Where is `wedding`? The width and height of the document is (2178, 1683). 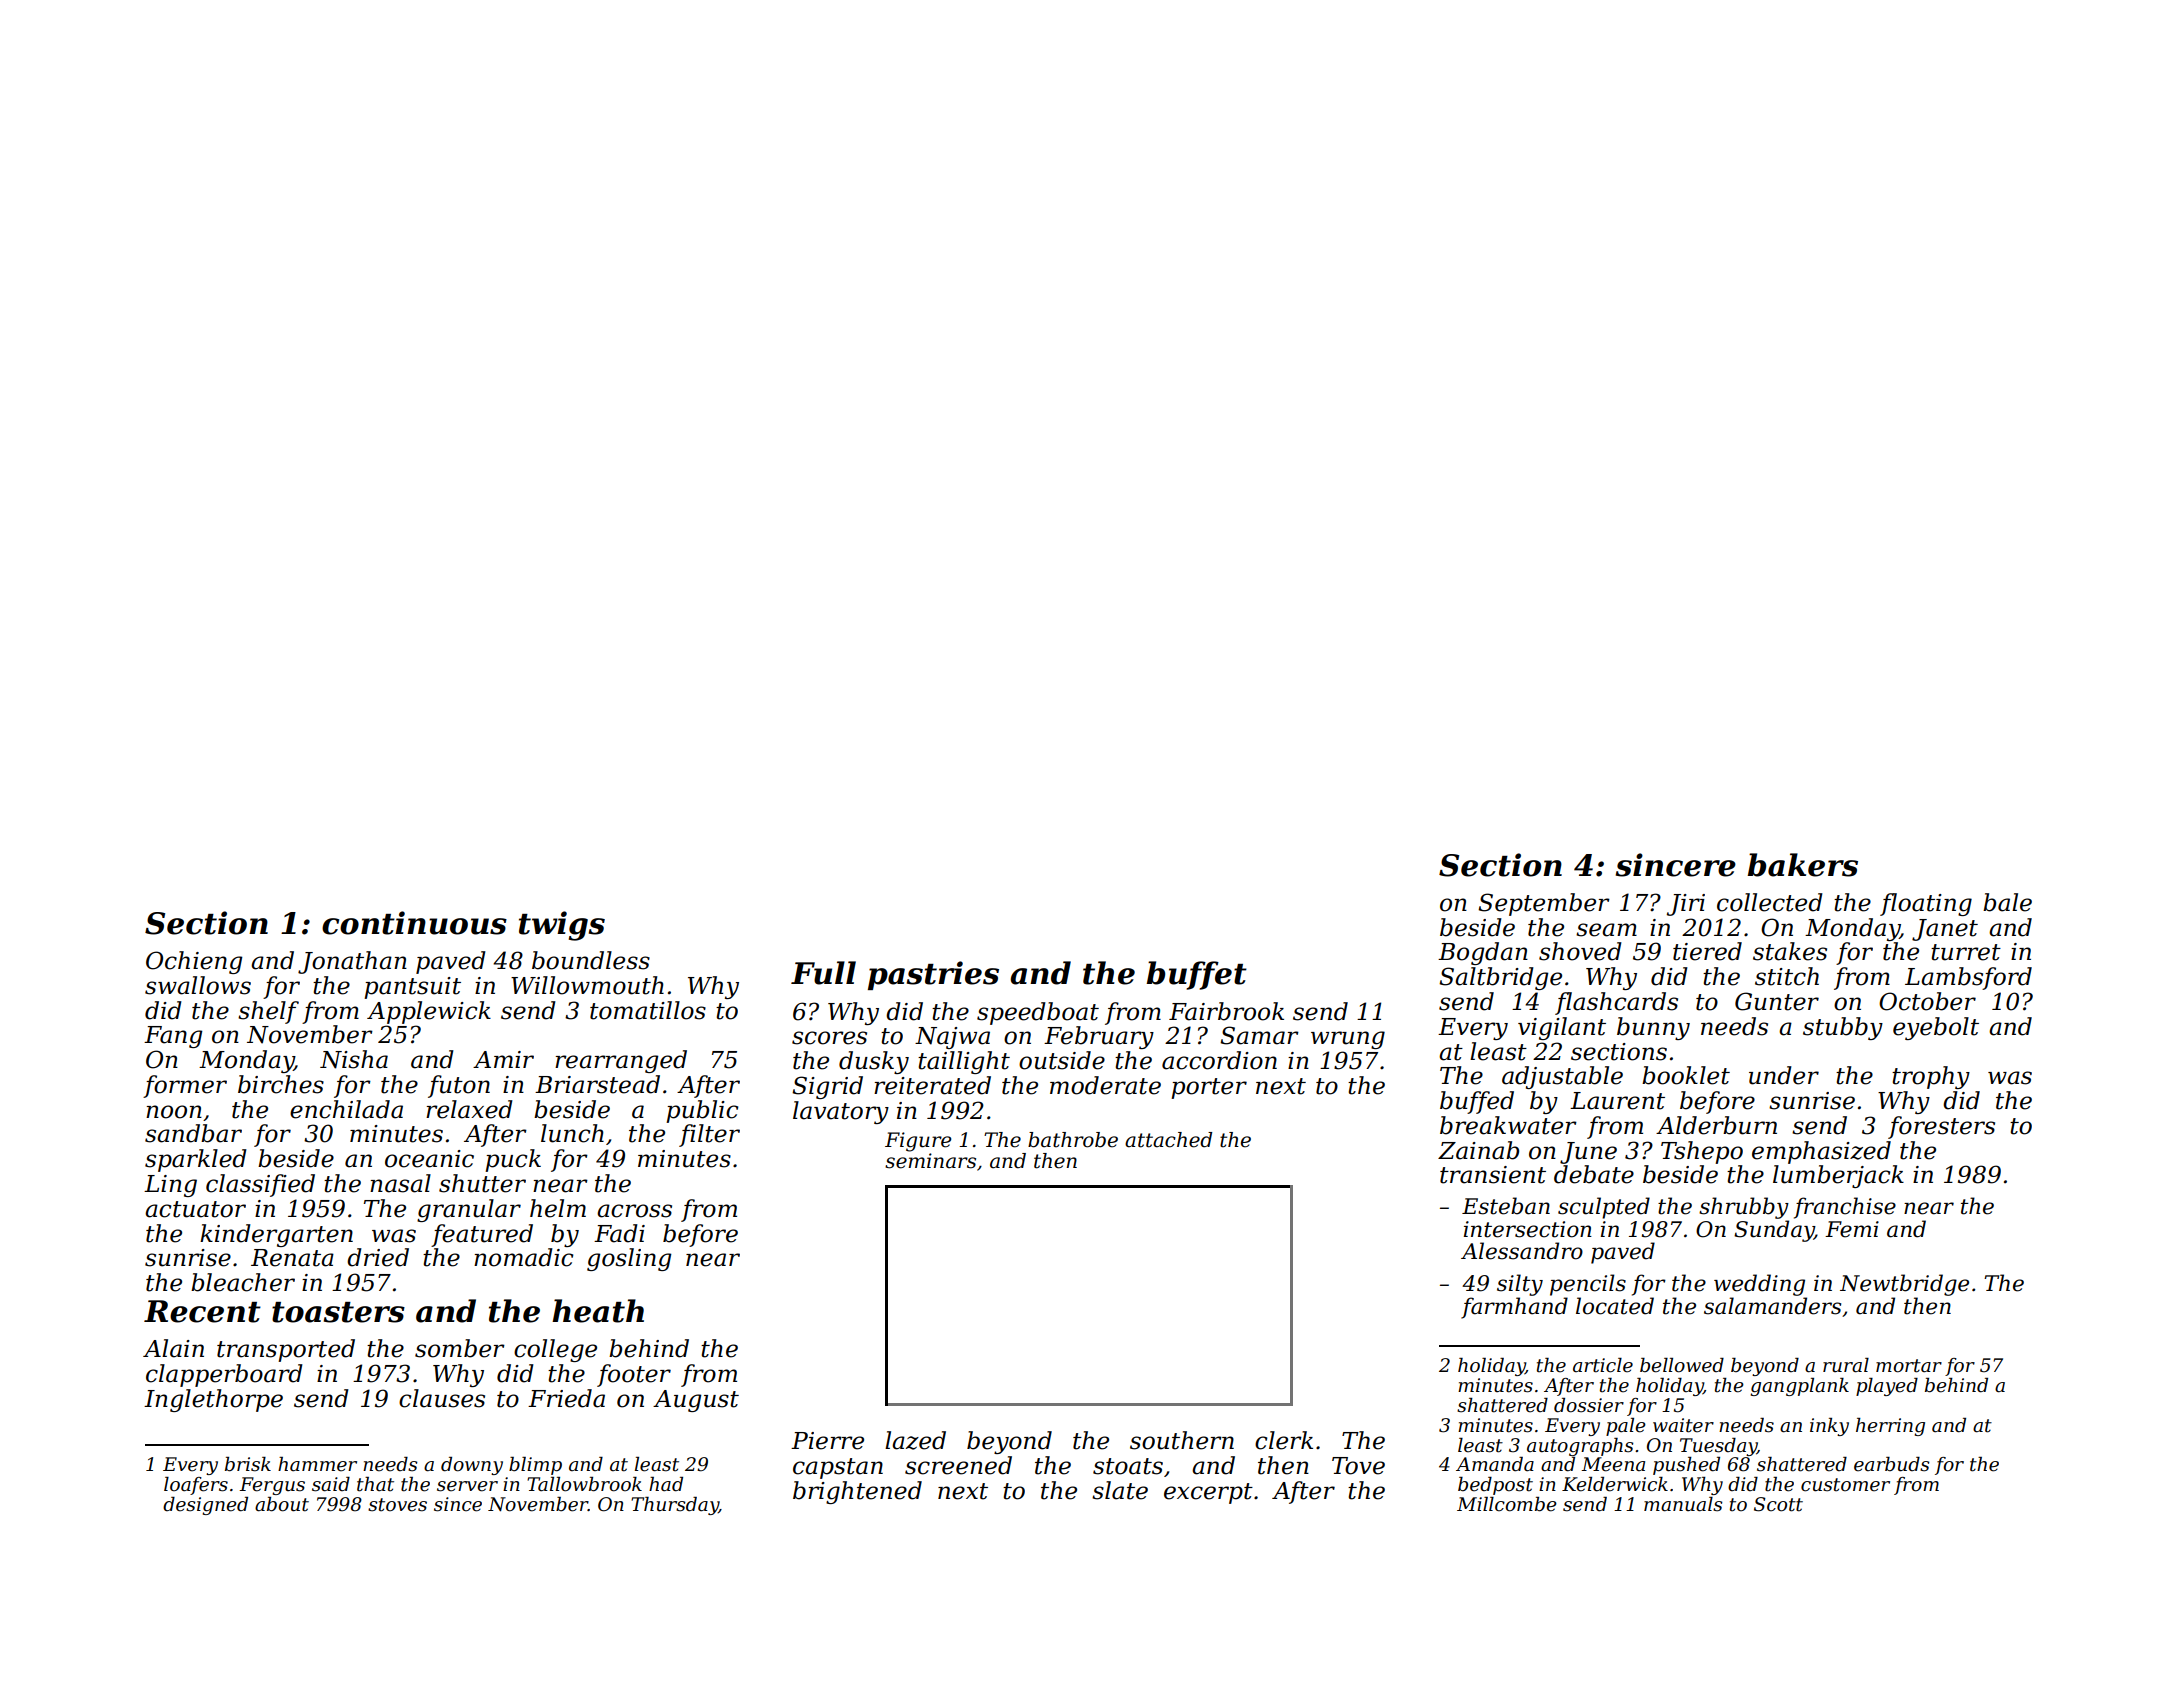
wedding is located at coordinates (1759, 1285).
